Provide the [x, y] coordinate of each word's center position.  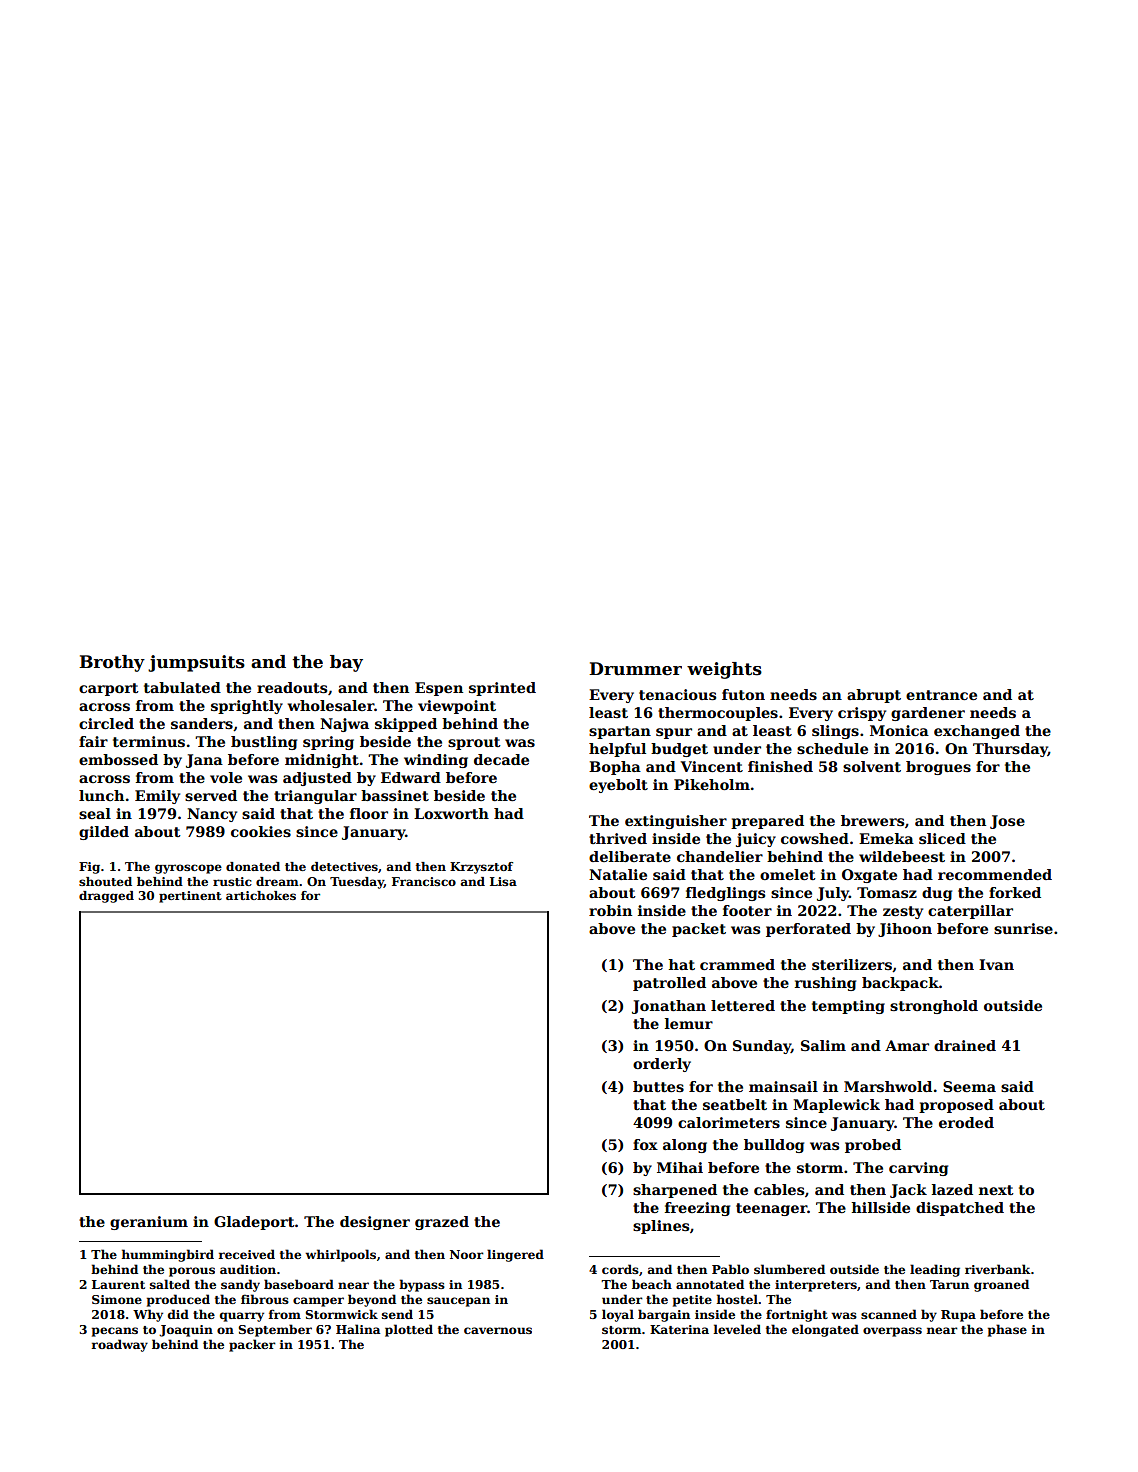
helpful [617, 750]
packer [252, 1345]
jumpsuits [196, 663]
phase [1007, 1330]
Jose [1007, 822]
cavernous [498, 1330]
